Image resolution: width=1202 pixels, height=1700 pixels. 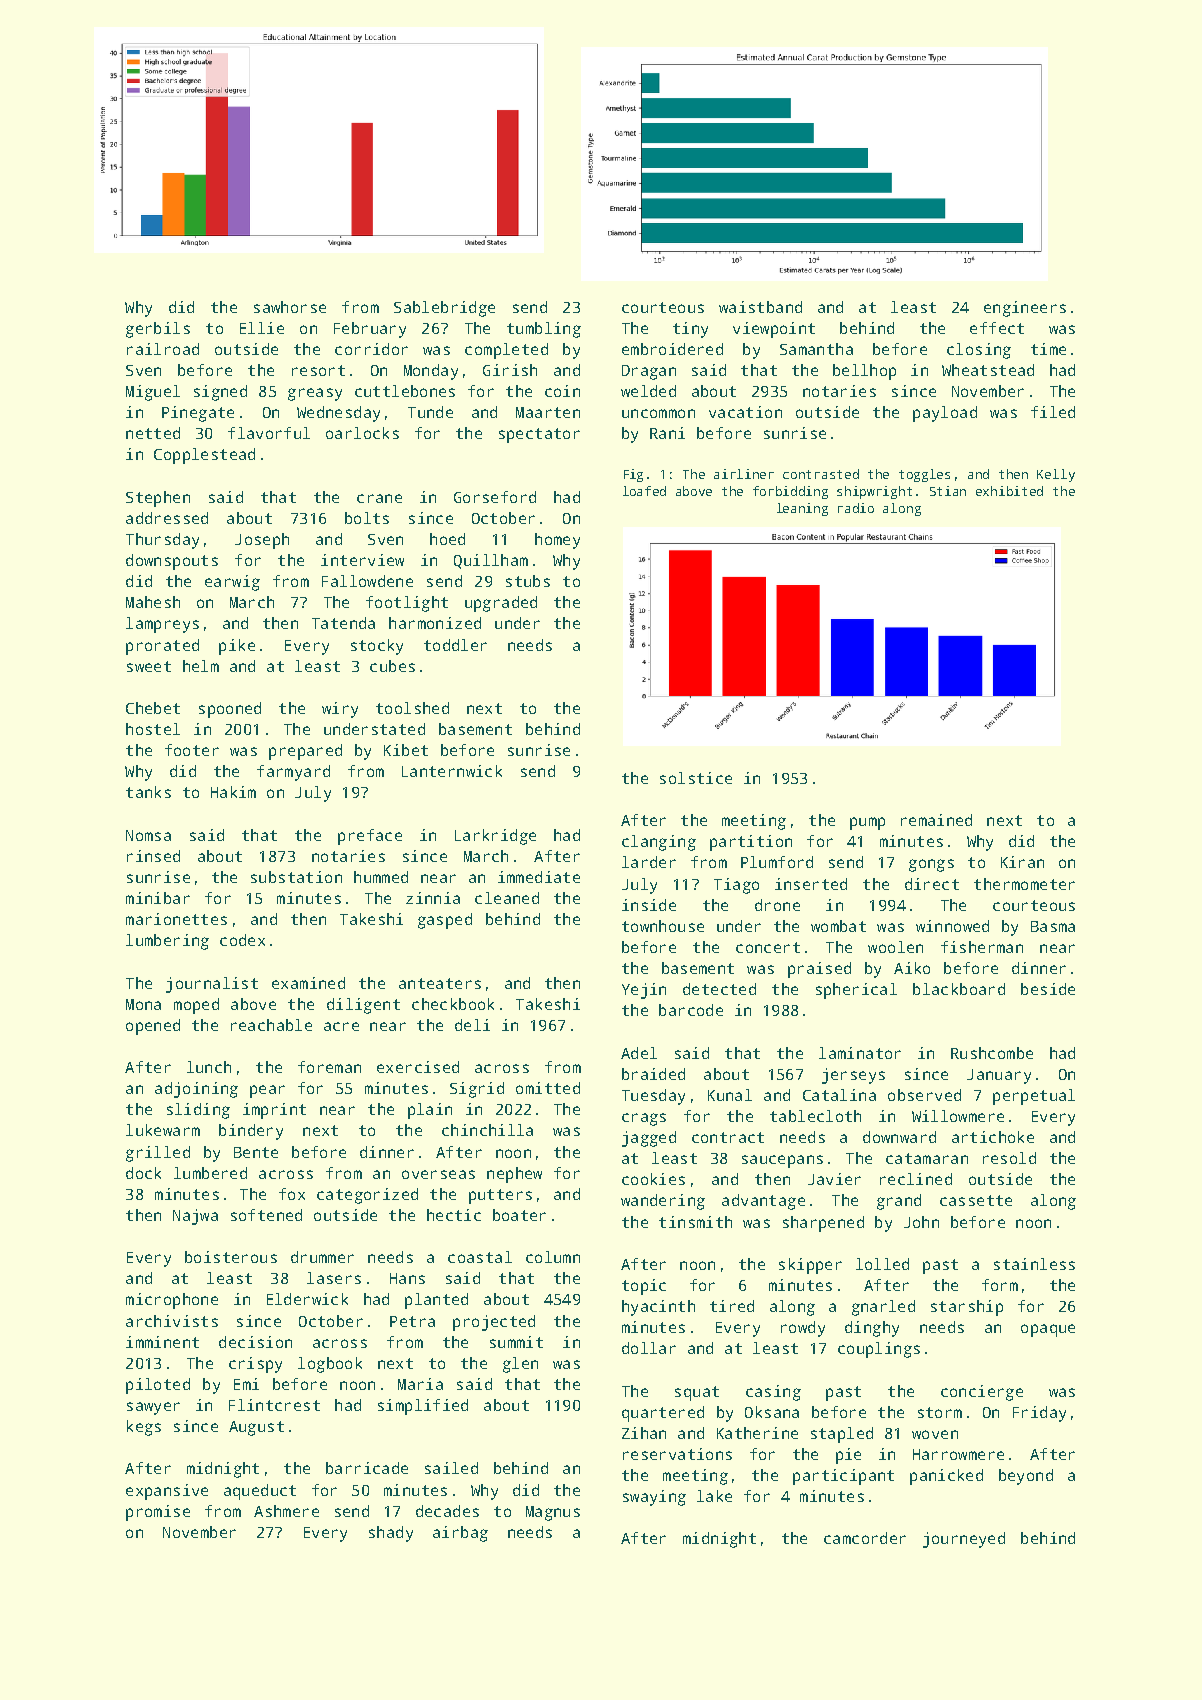 I want to click on pump, so click(x=867, y=823).
